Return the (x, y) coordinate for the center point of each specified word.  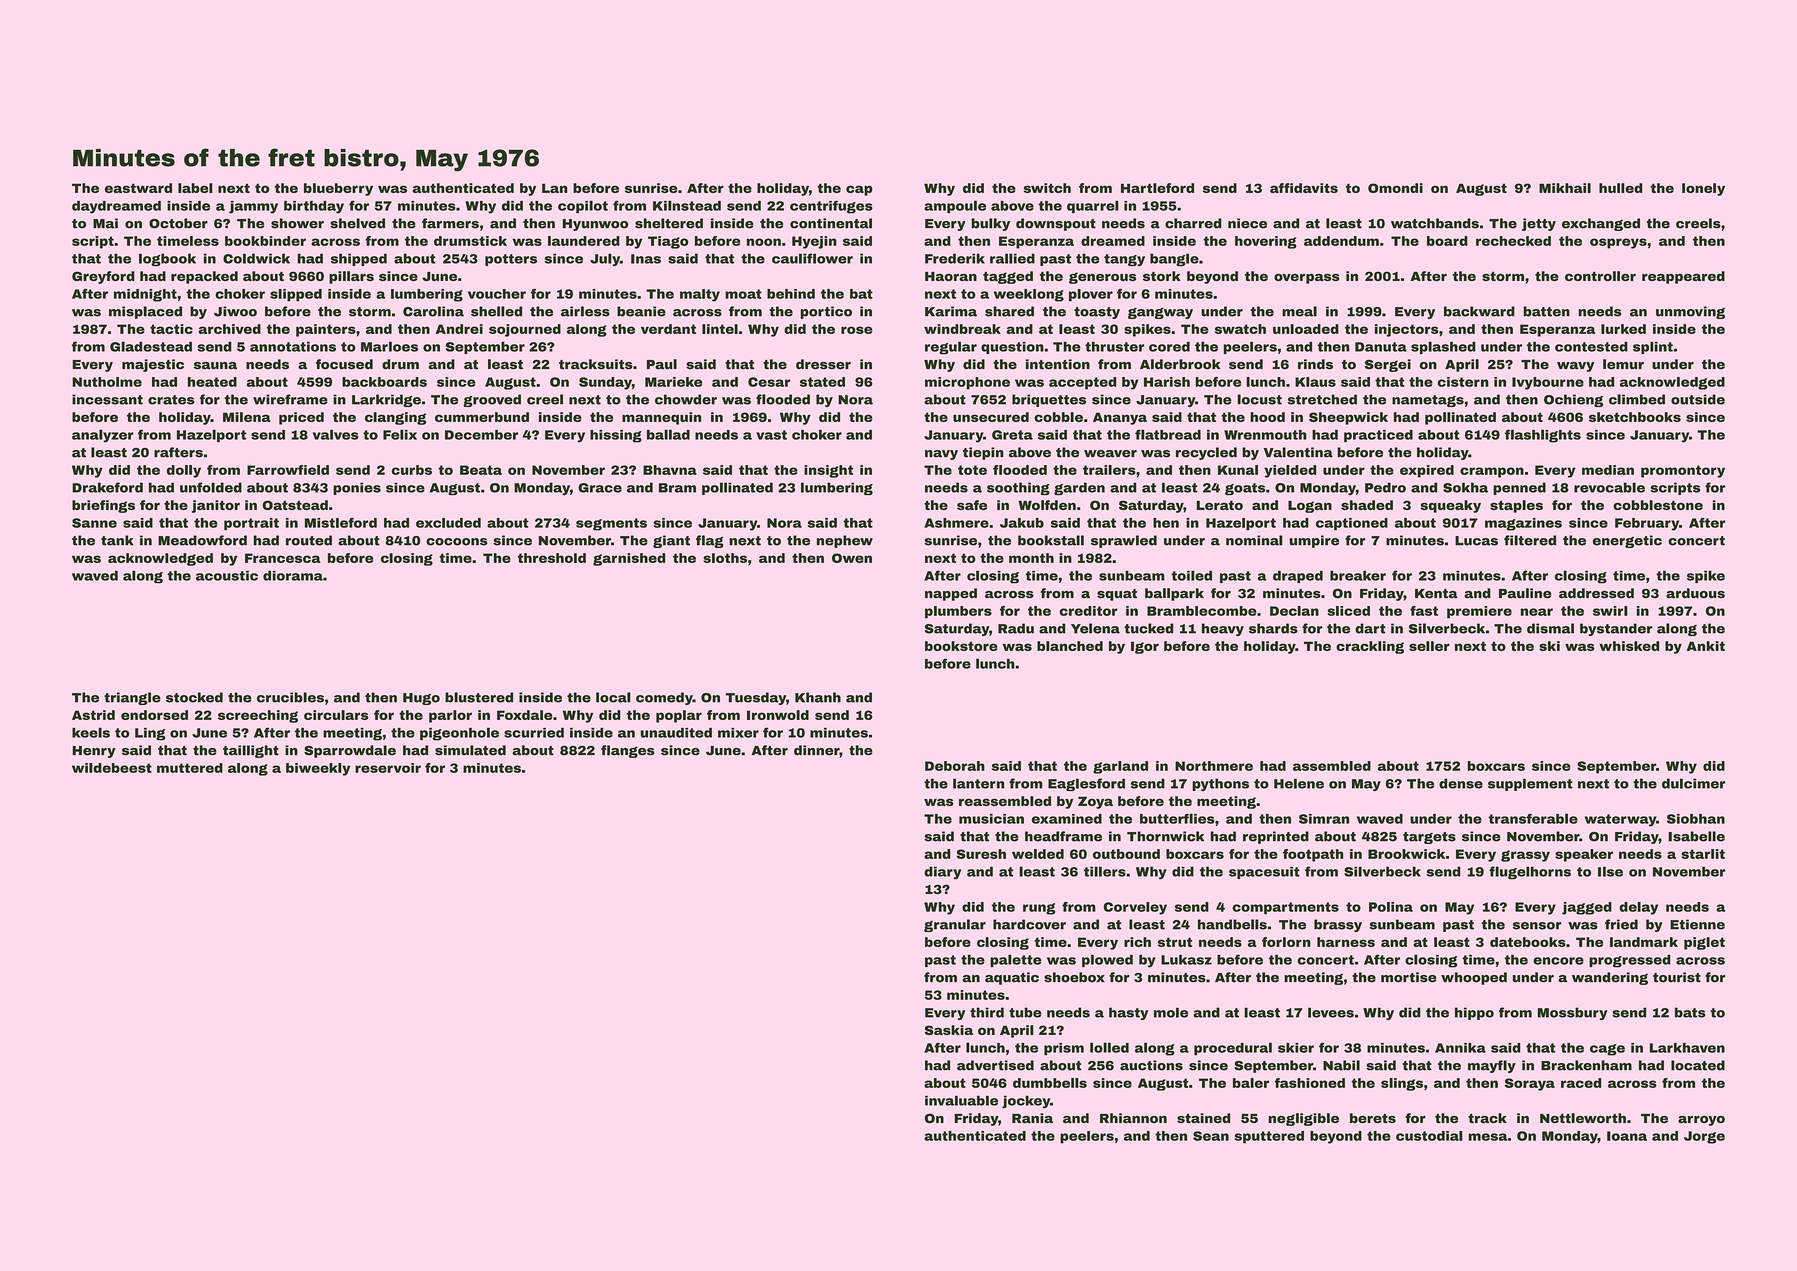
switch (1047, 188)
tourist (1677, 977)
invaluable (961, 1100)
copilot (583, 206)
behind (791, 294)
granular (955, 925)
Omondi (1395, 188)
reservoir (388, 768)
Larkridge (386, 400)
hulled (1620, 188)
